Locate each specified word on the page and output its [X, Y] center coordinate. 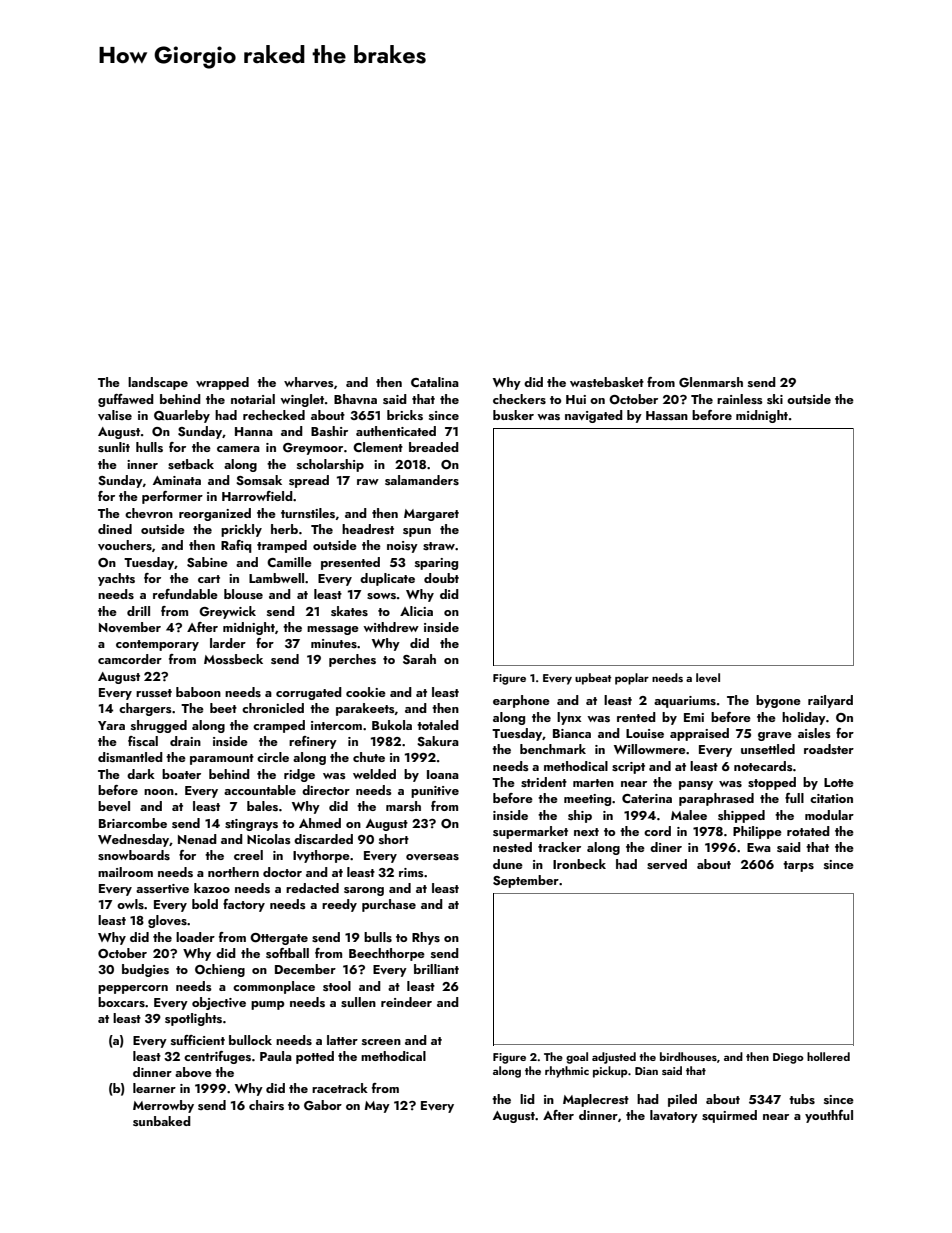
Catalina [435, 382]
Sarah [419, 659]
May [377, 1107]
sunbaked [162, 1121]
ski [775, 399]
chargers [145, 709]
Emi [694, 717]
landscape [158, 383]
